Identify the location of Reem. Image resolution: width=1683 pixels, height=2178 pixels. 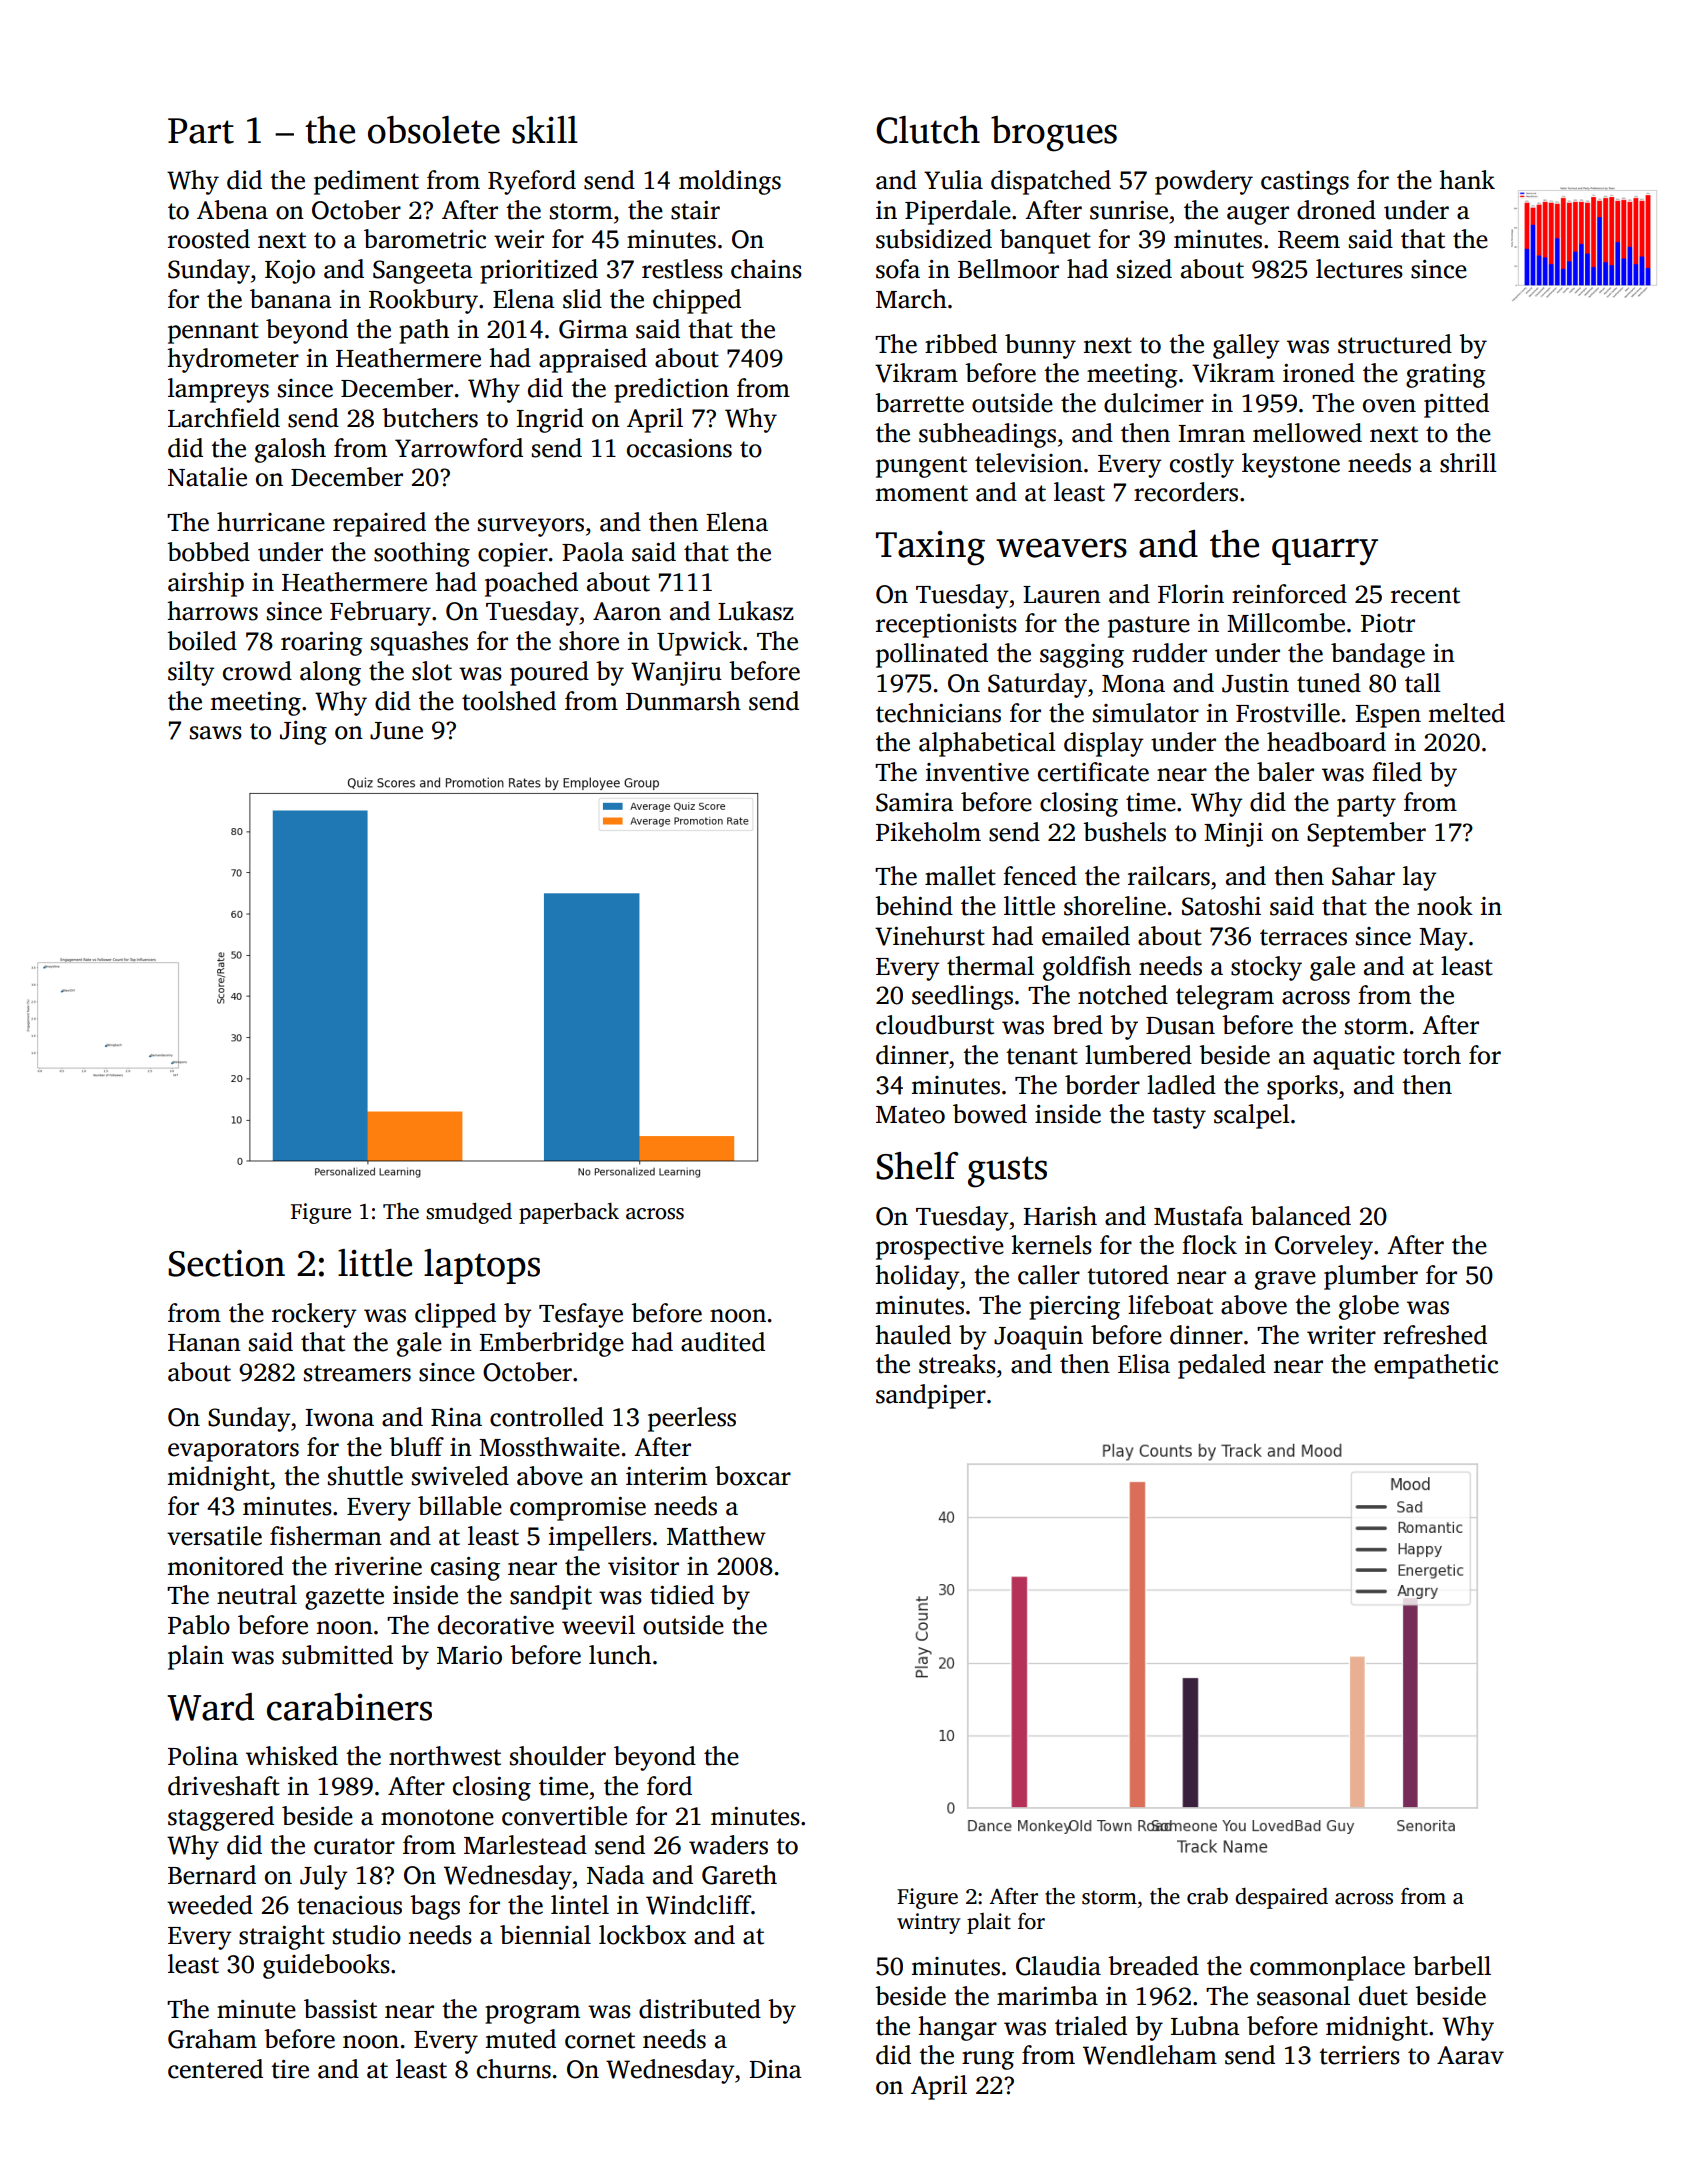
(1309, 240).
